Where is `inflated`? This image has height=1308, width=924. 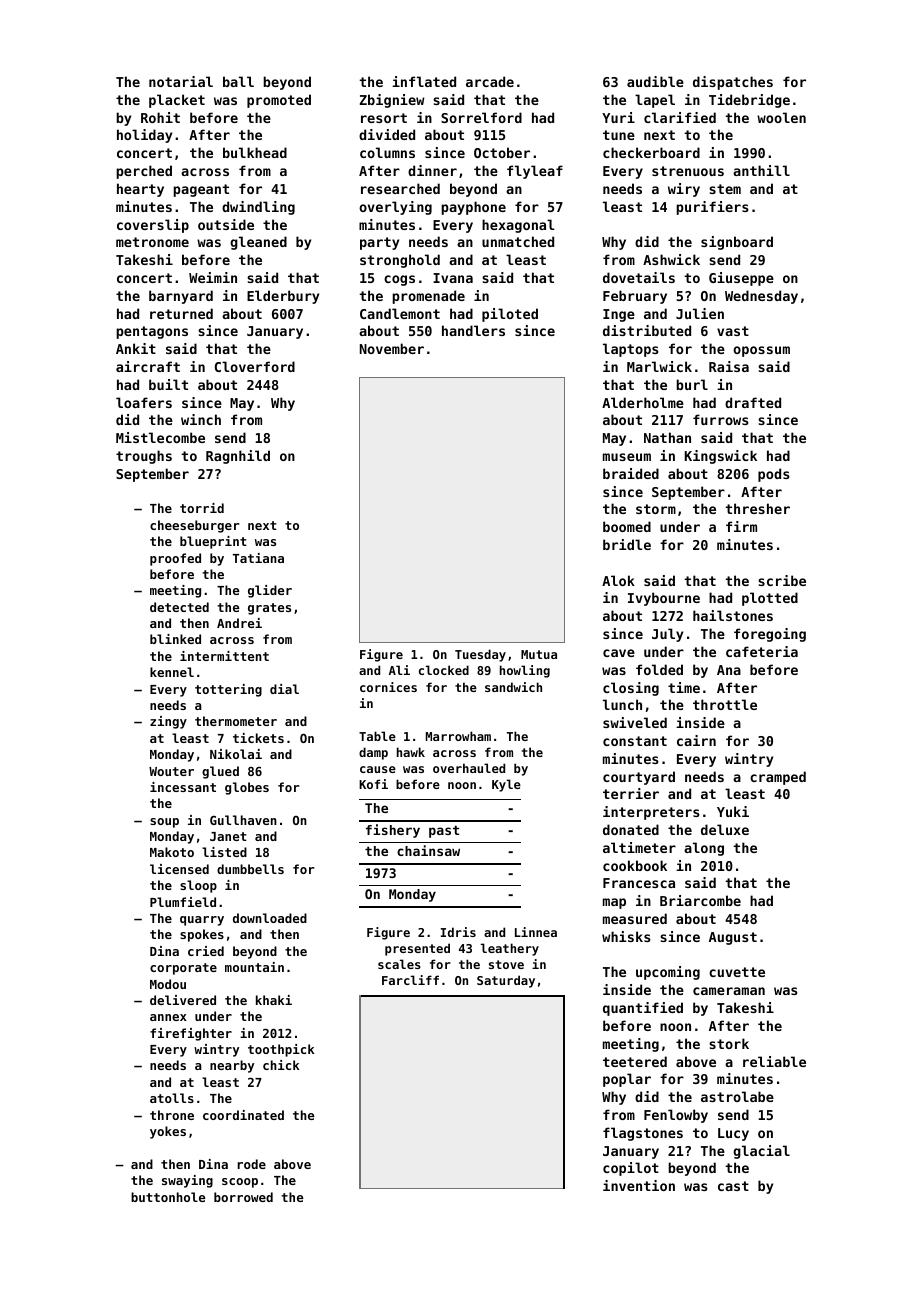
inflated is located at coordinates (424, 81).
